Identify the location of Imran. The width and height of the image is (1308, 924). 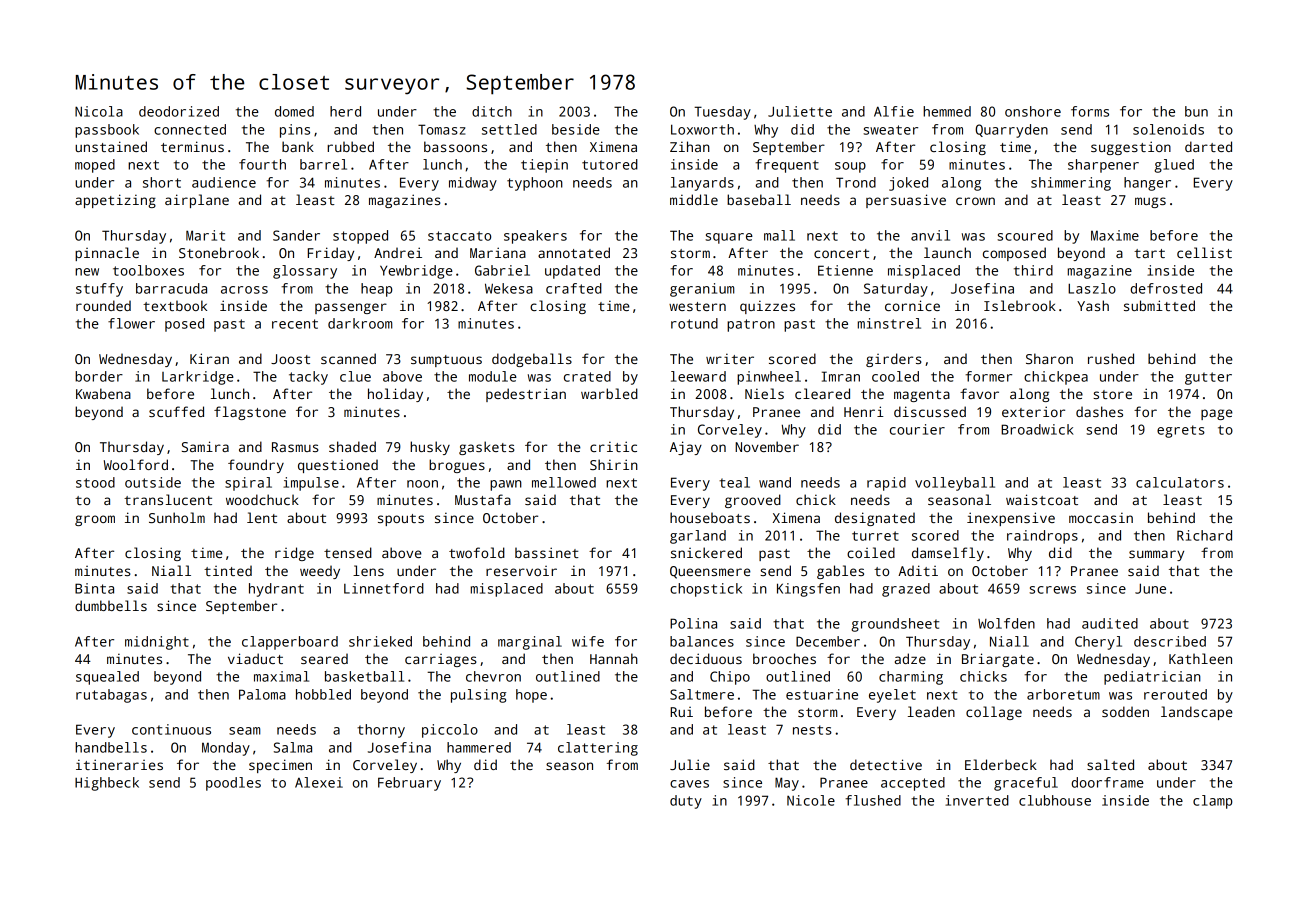
(841, 376).
